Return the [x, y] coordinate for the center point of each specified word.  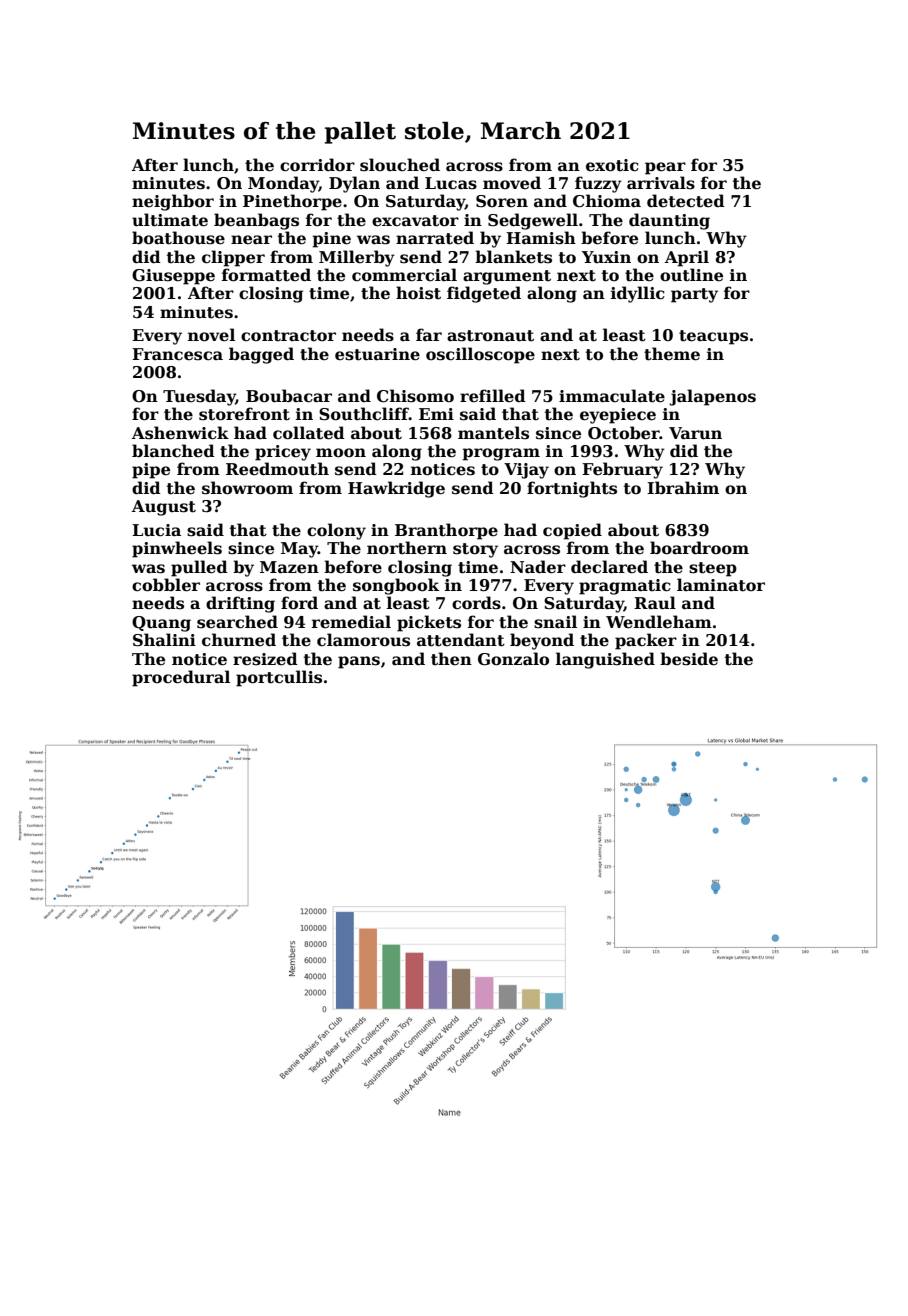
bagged [261, 355]
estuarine [377, 354]
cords [476, 603]
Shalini [164, 639]
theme [672, 354]
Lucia [156, 530]
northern [407, 548]
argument [507, 277]
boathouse [178, 238]
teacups [713, 337]
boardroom [699, 548]
